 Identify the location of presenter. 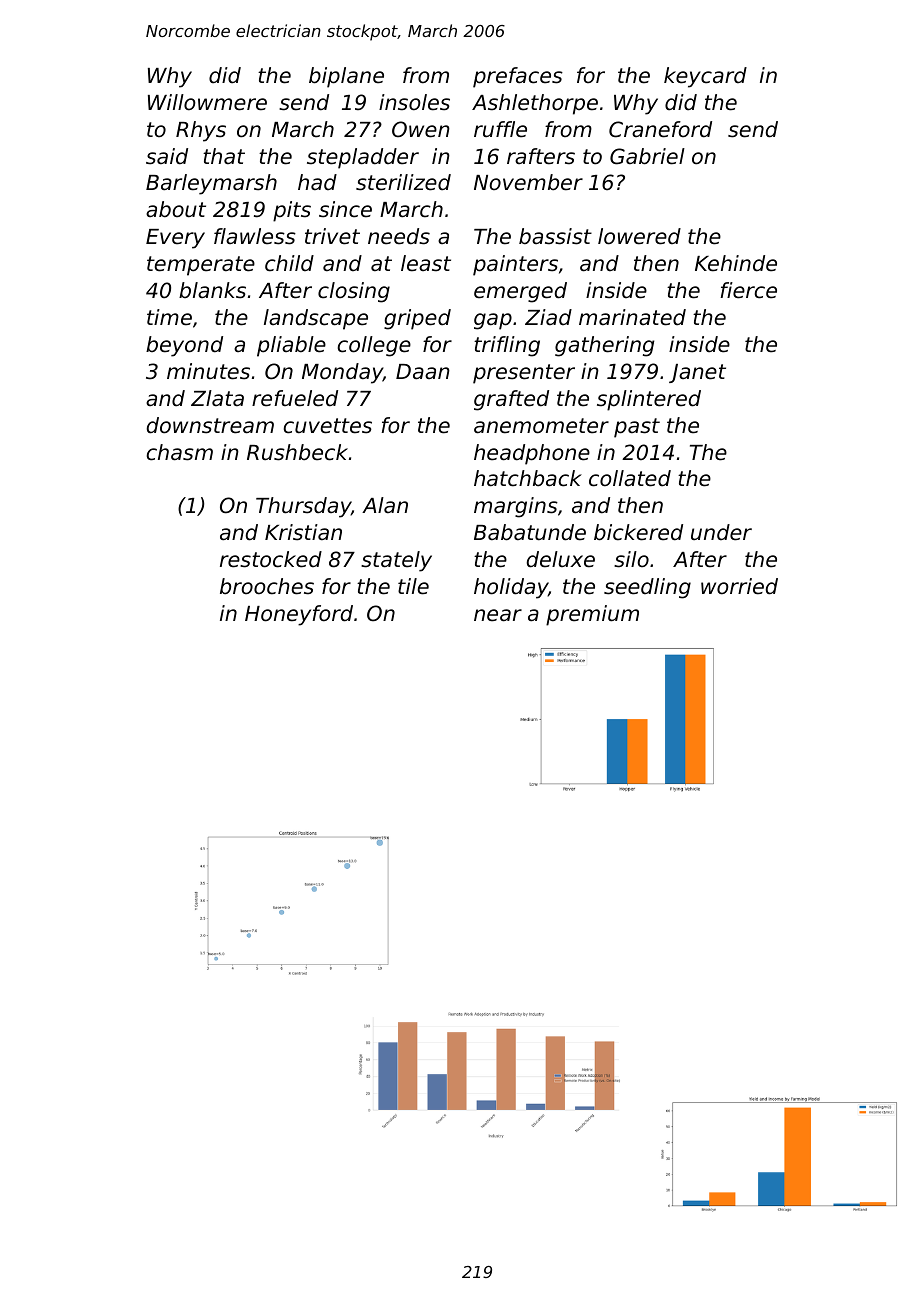
(524, 374).
